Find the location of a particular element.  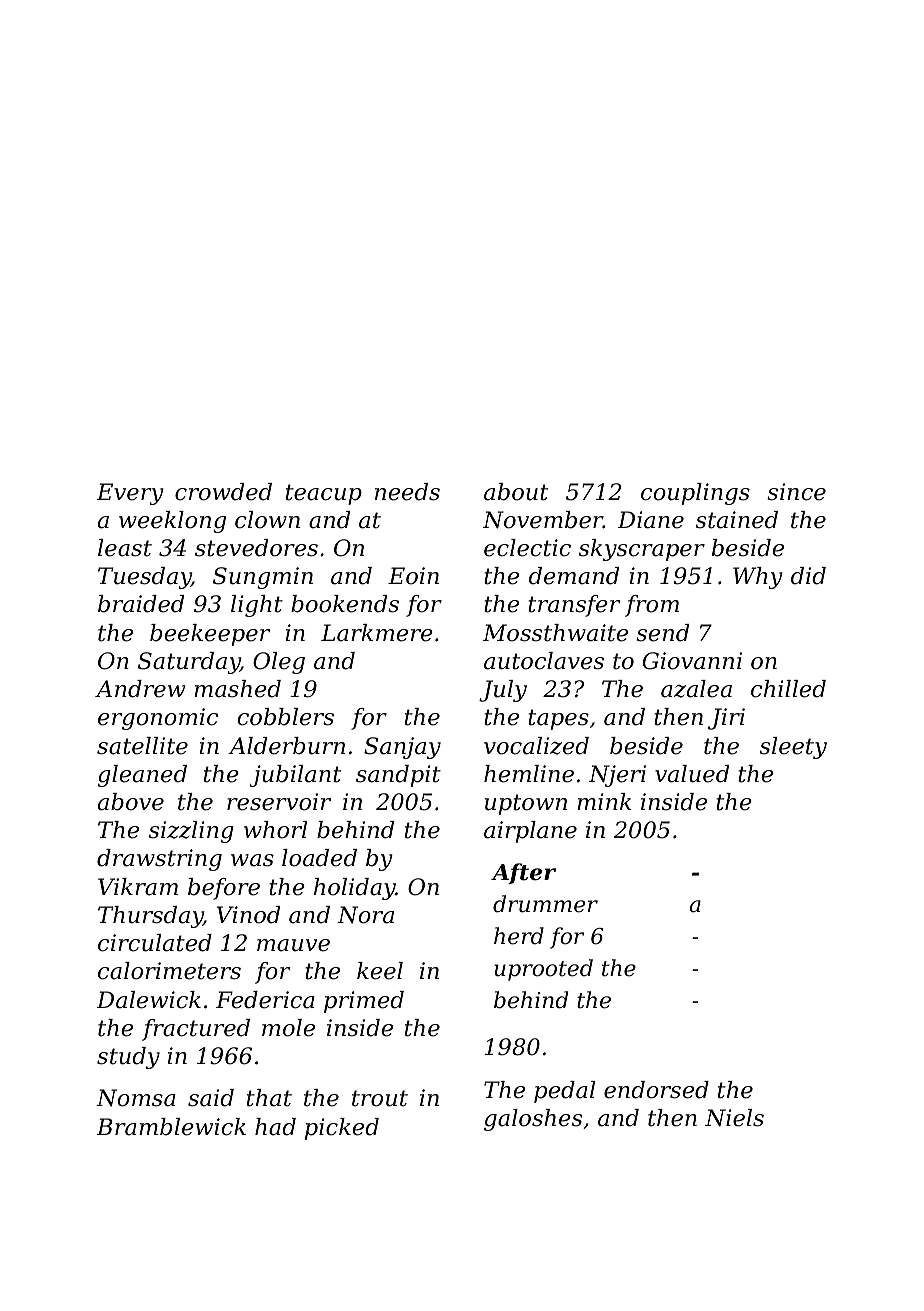

above is located at coordinates (131, 802).
